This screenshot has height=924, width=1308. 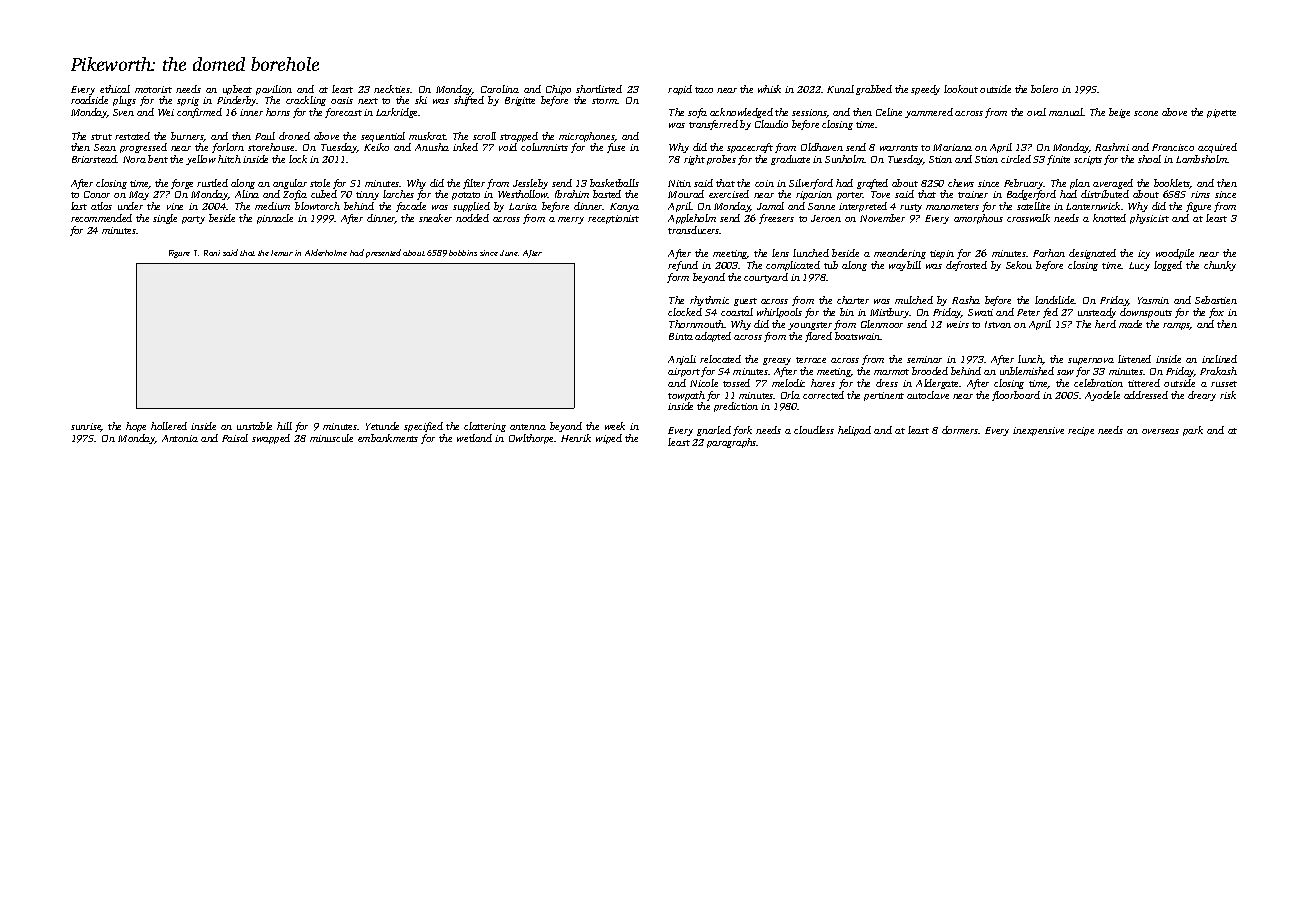 I want to click on embankments, so click(x=388, y=438).
